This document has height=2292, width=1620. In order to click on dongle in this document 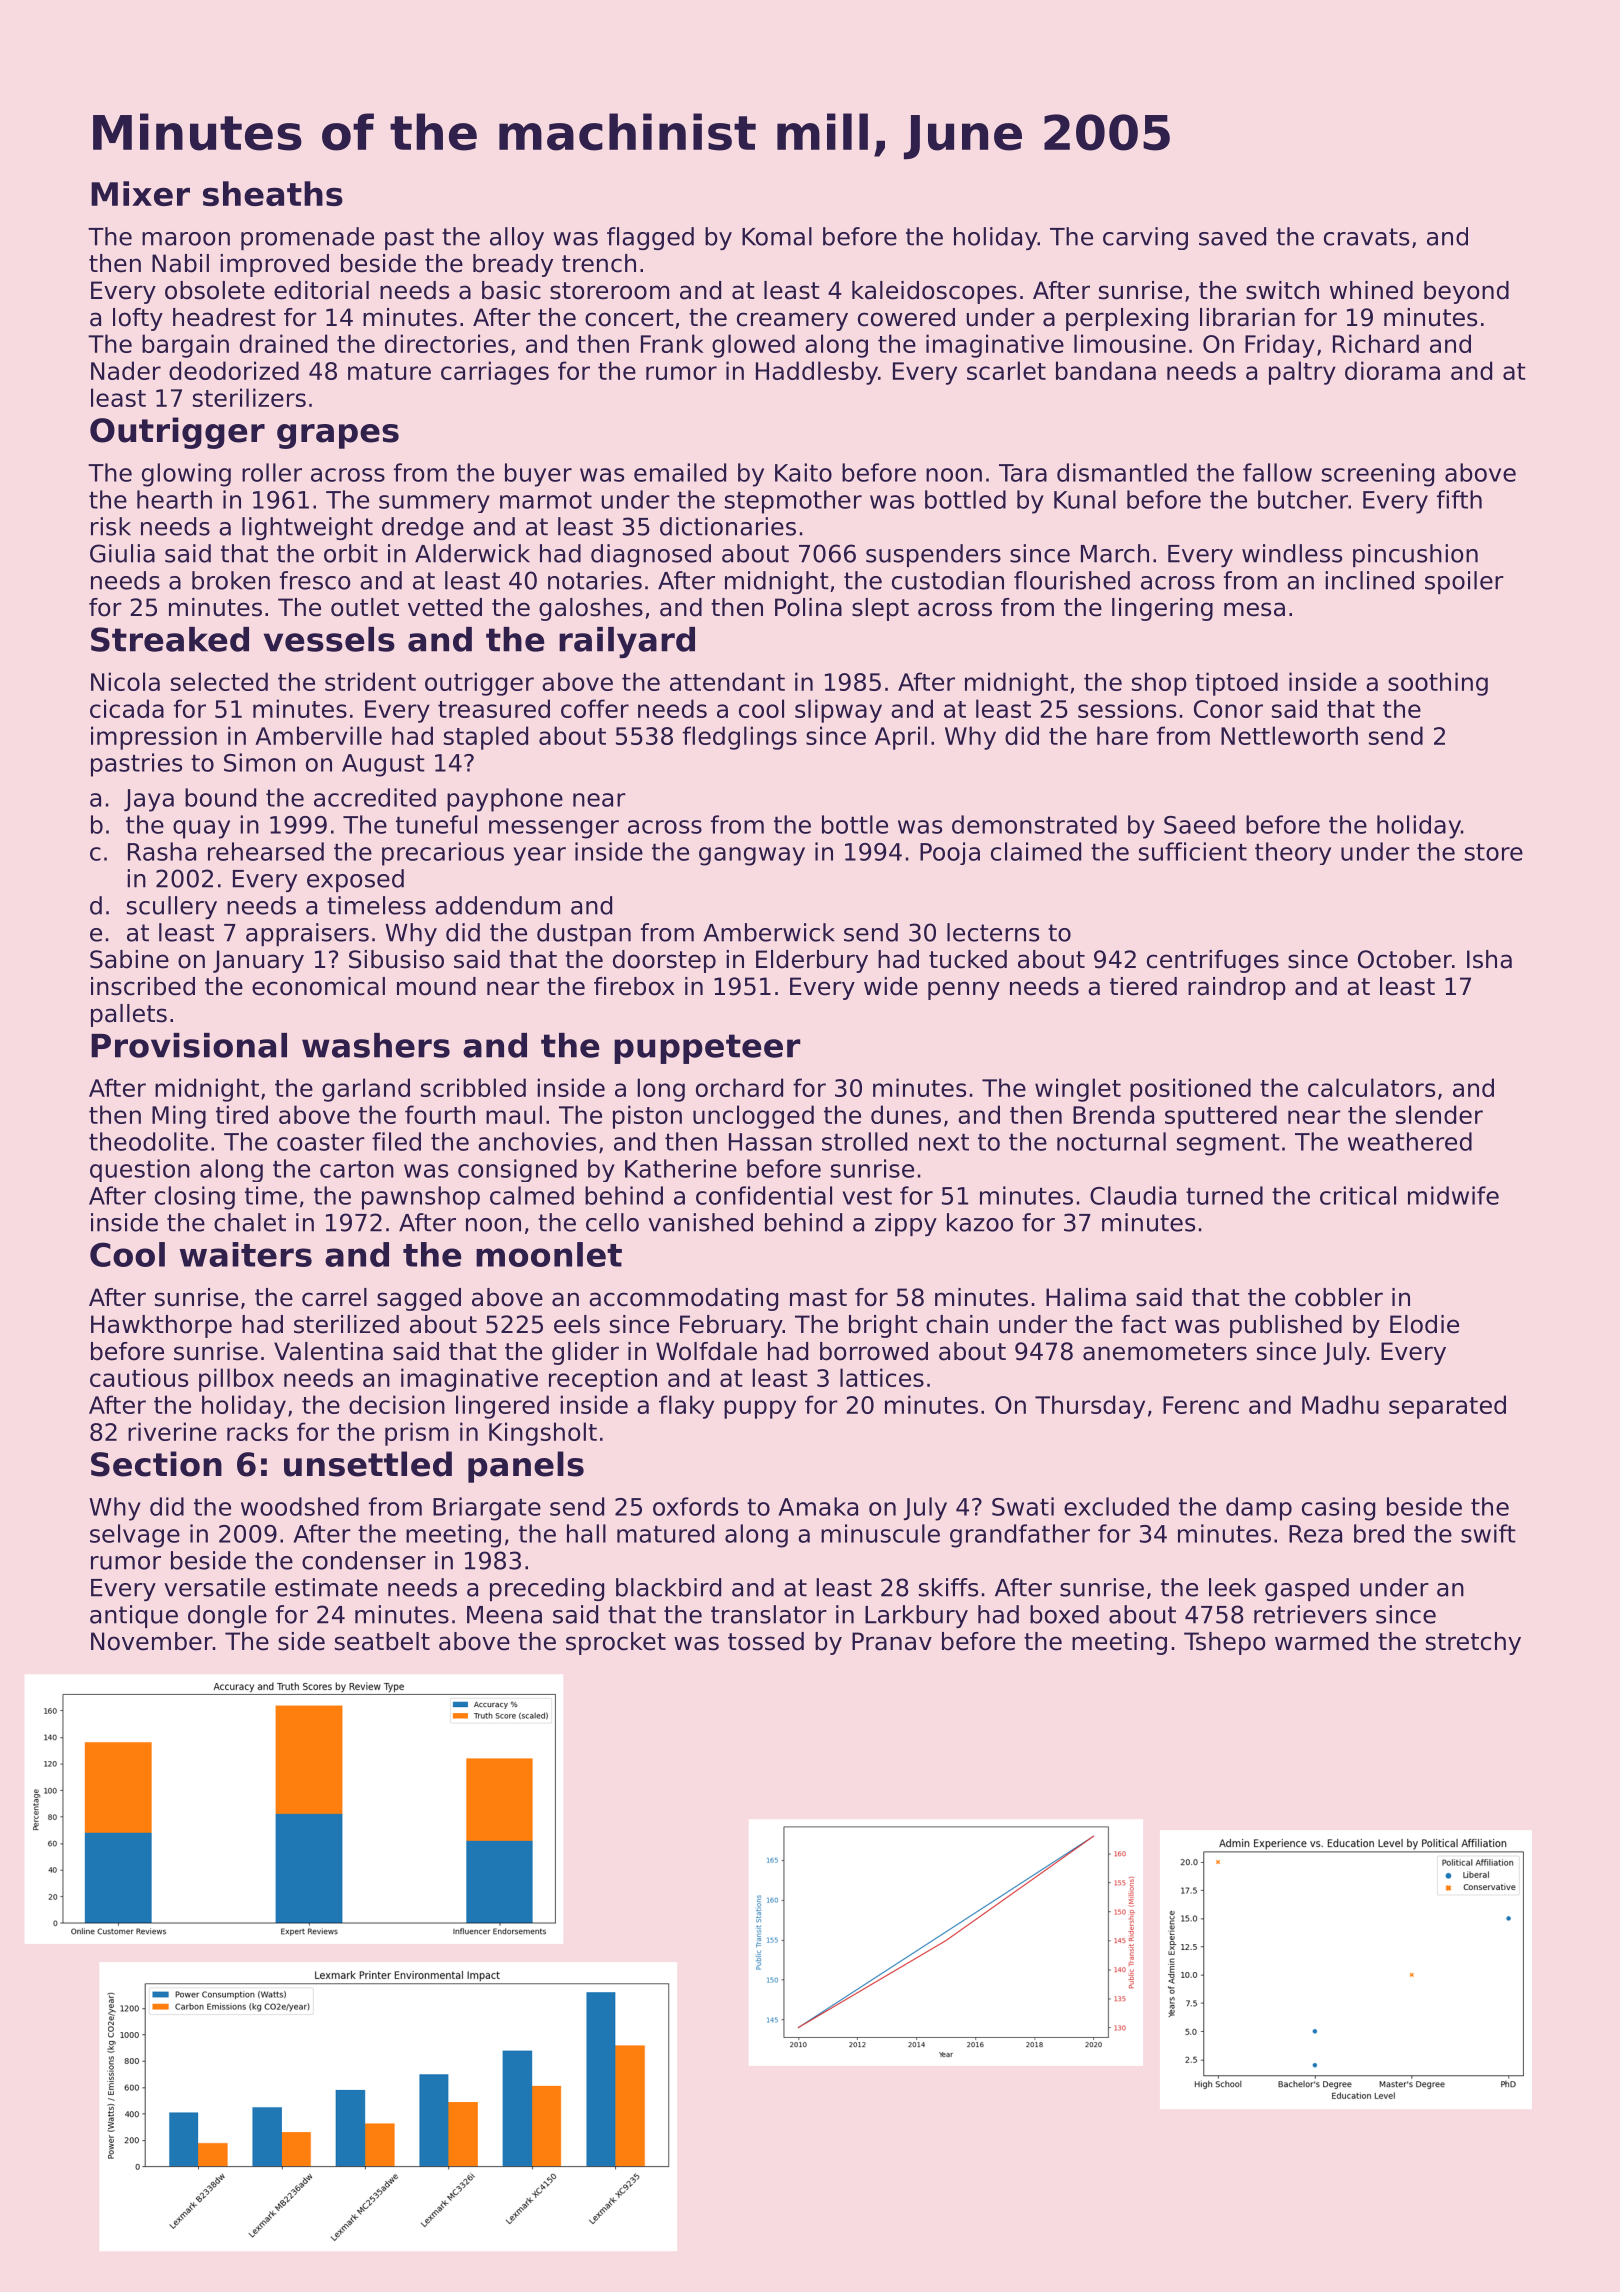, I will do `click(227, 1616)`.
